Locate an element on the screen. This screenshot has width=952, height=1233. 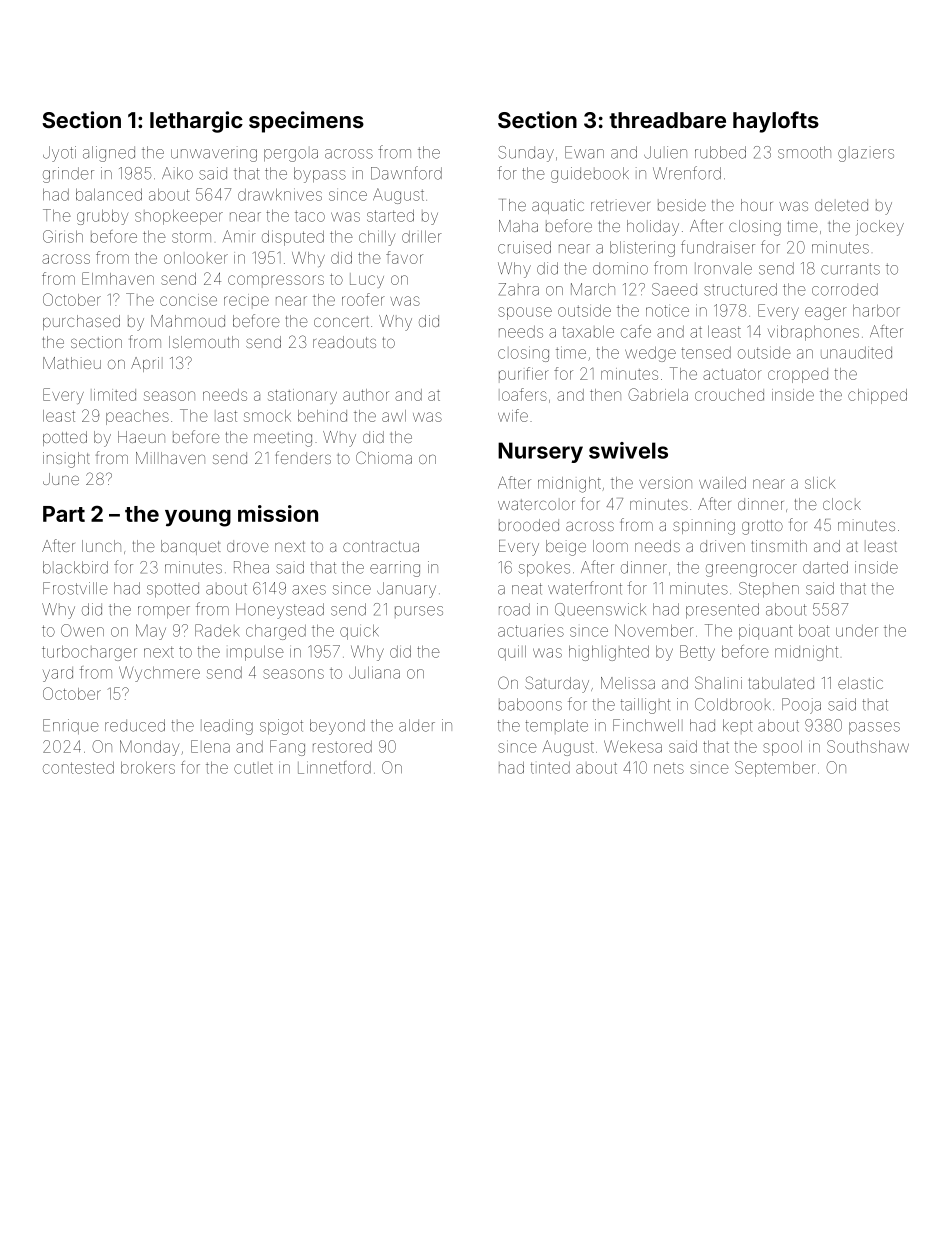
haylofts is located at coordinates (776, 122).
